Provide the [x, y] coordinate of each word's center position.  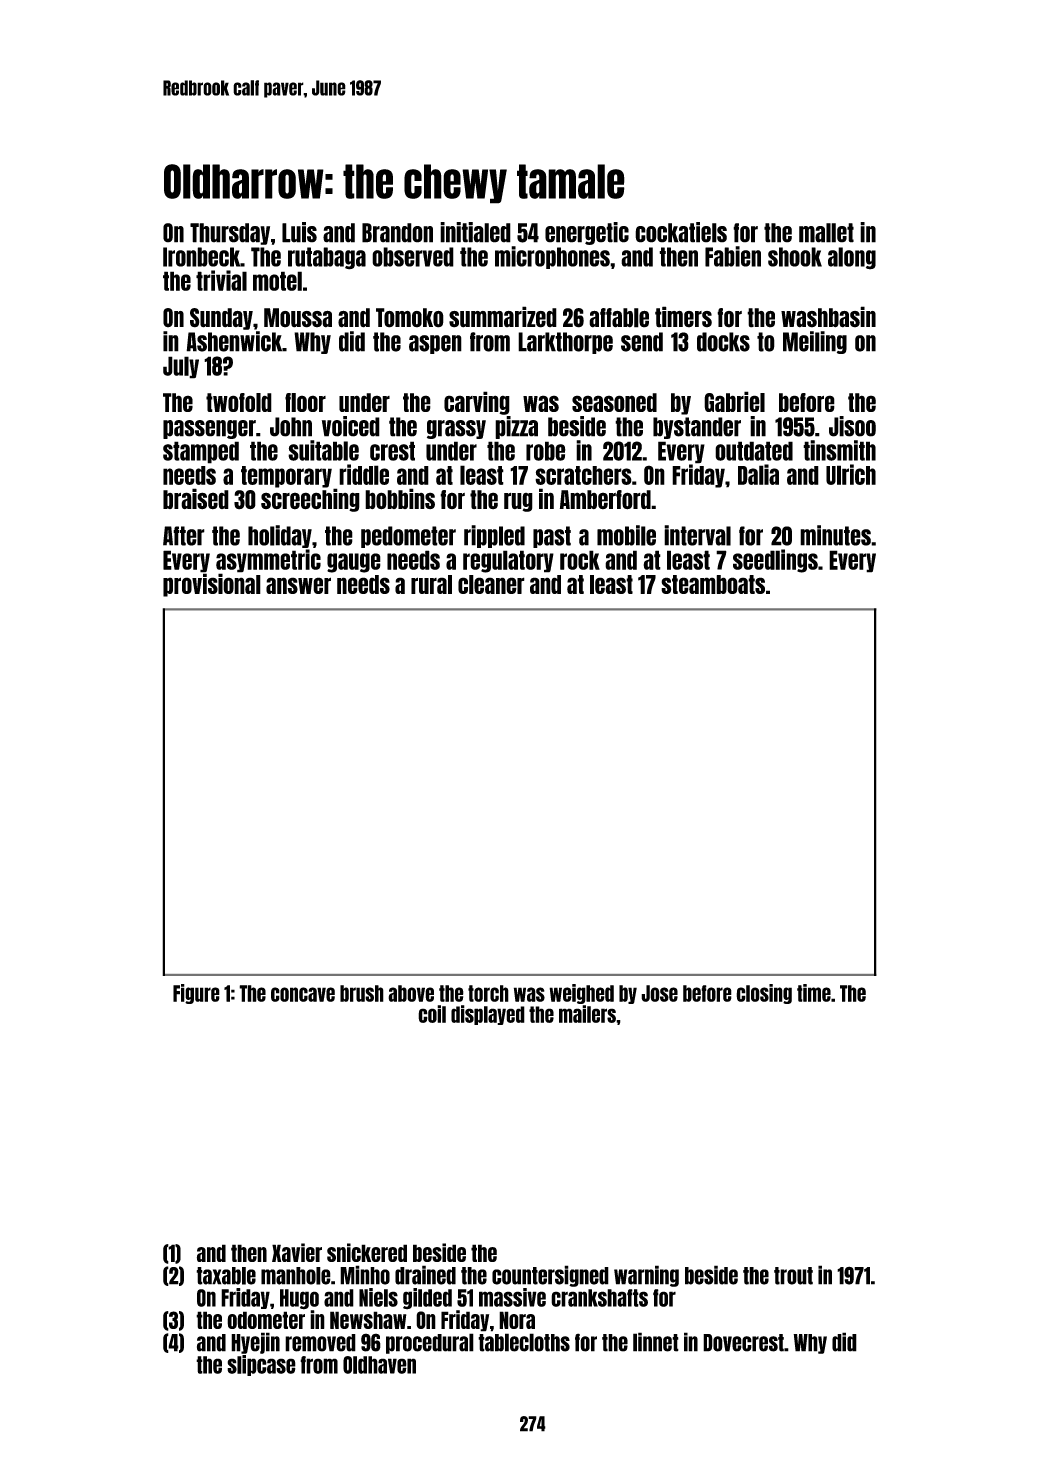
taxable [226, 1276]
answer [298, 585]
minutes [835, 535]
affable [619, 318]
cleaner [491, 584]
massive [512, 1297]
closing [764, 994]
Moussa [298, 318]
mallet [826, 233]
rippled [494, 536]
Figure [196, 994]
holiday [280, 536]
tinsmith [839, 450]
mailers [587, 1014]
